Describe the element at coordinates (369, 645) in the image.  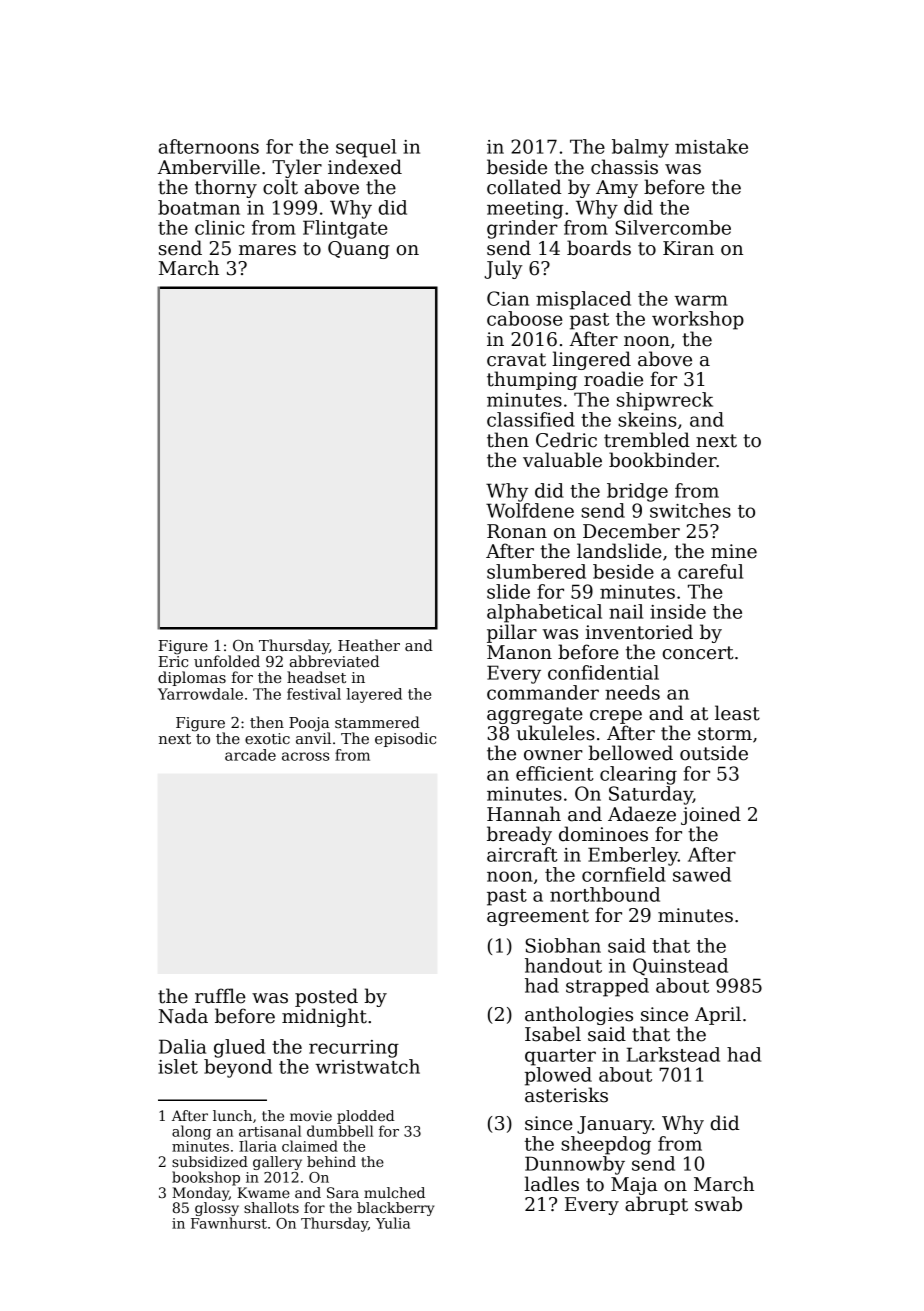
I see `Heather` at that location.
